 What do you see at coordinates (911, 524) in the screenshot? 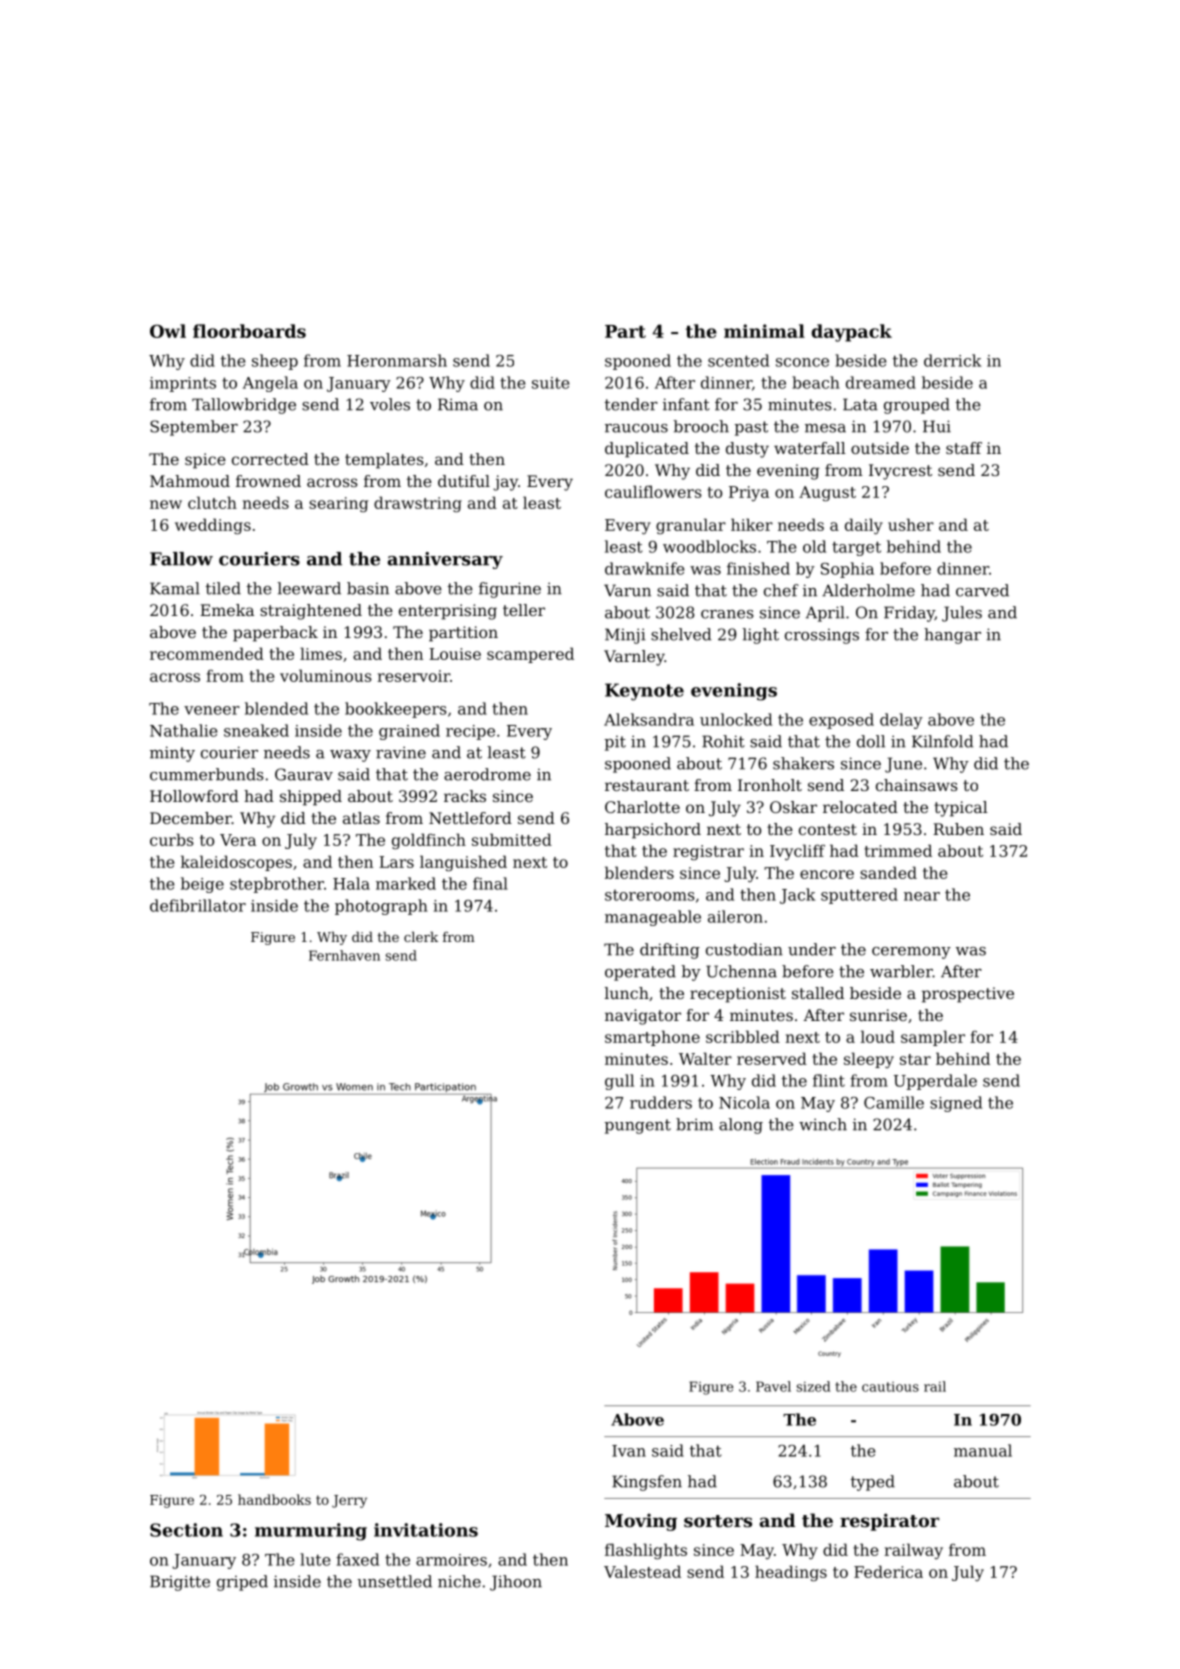
I see `usher` at bounding box center [911, 524].
